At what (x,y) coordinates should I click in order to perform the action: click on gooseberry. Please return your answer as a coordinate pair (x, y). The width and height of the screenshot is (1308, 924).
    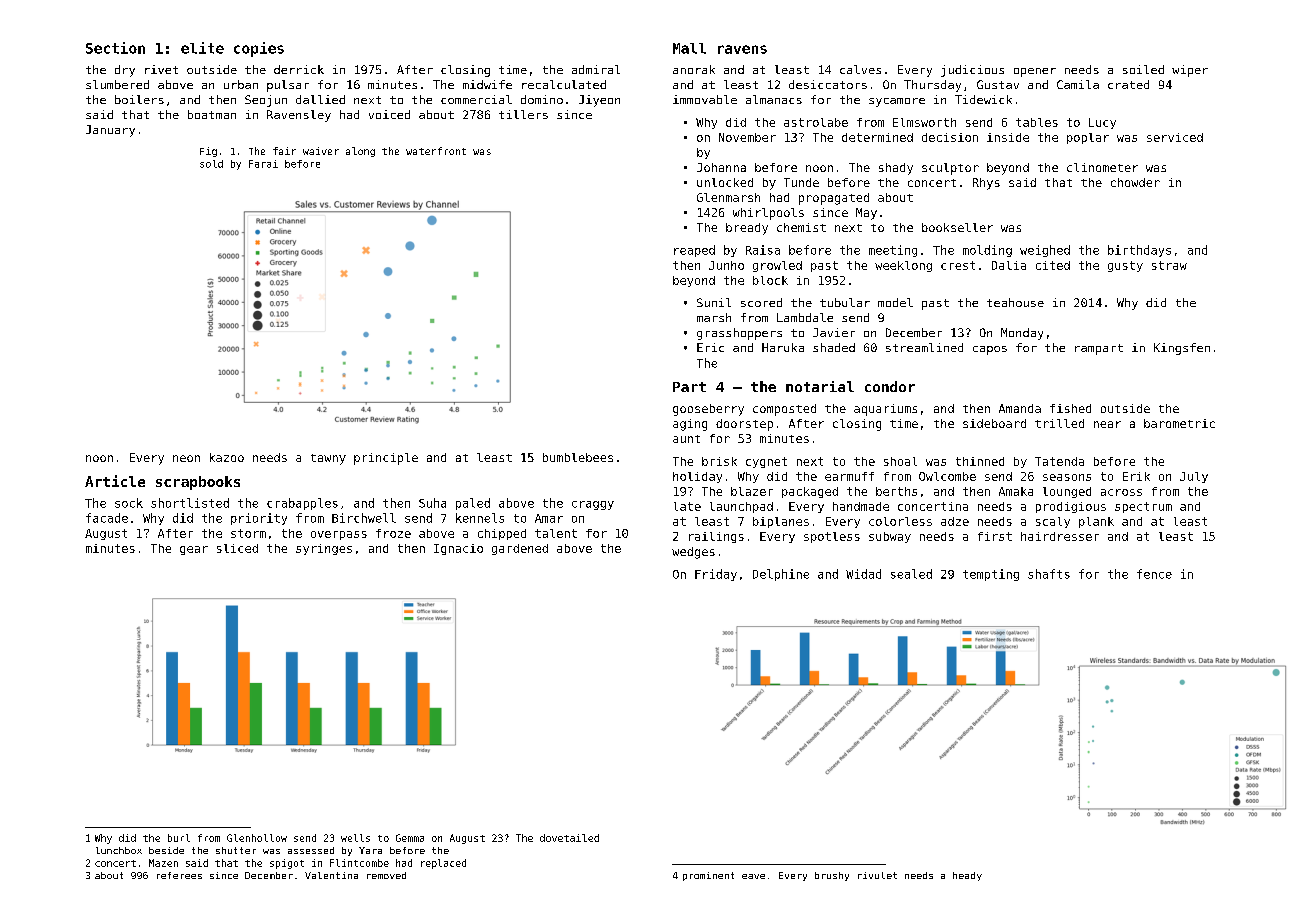
    Looking at the image, I should click on (708, 410).
